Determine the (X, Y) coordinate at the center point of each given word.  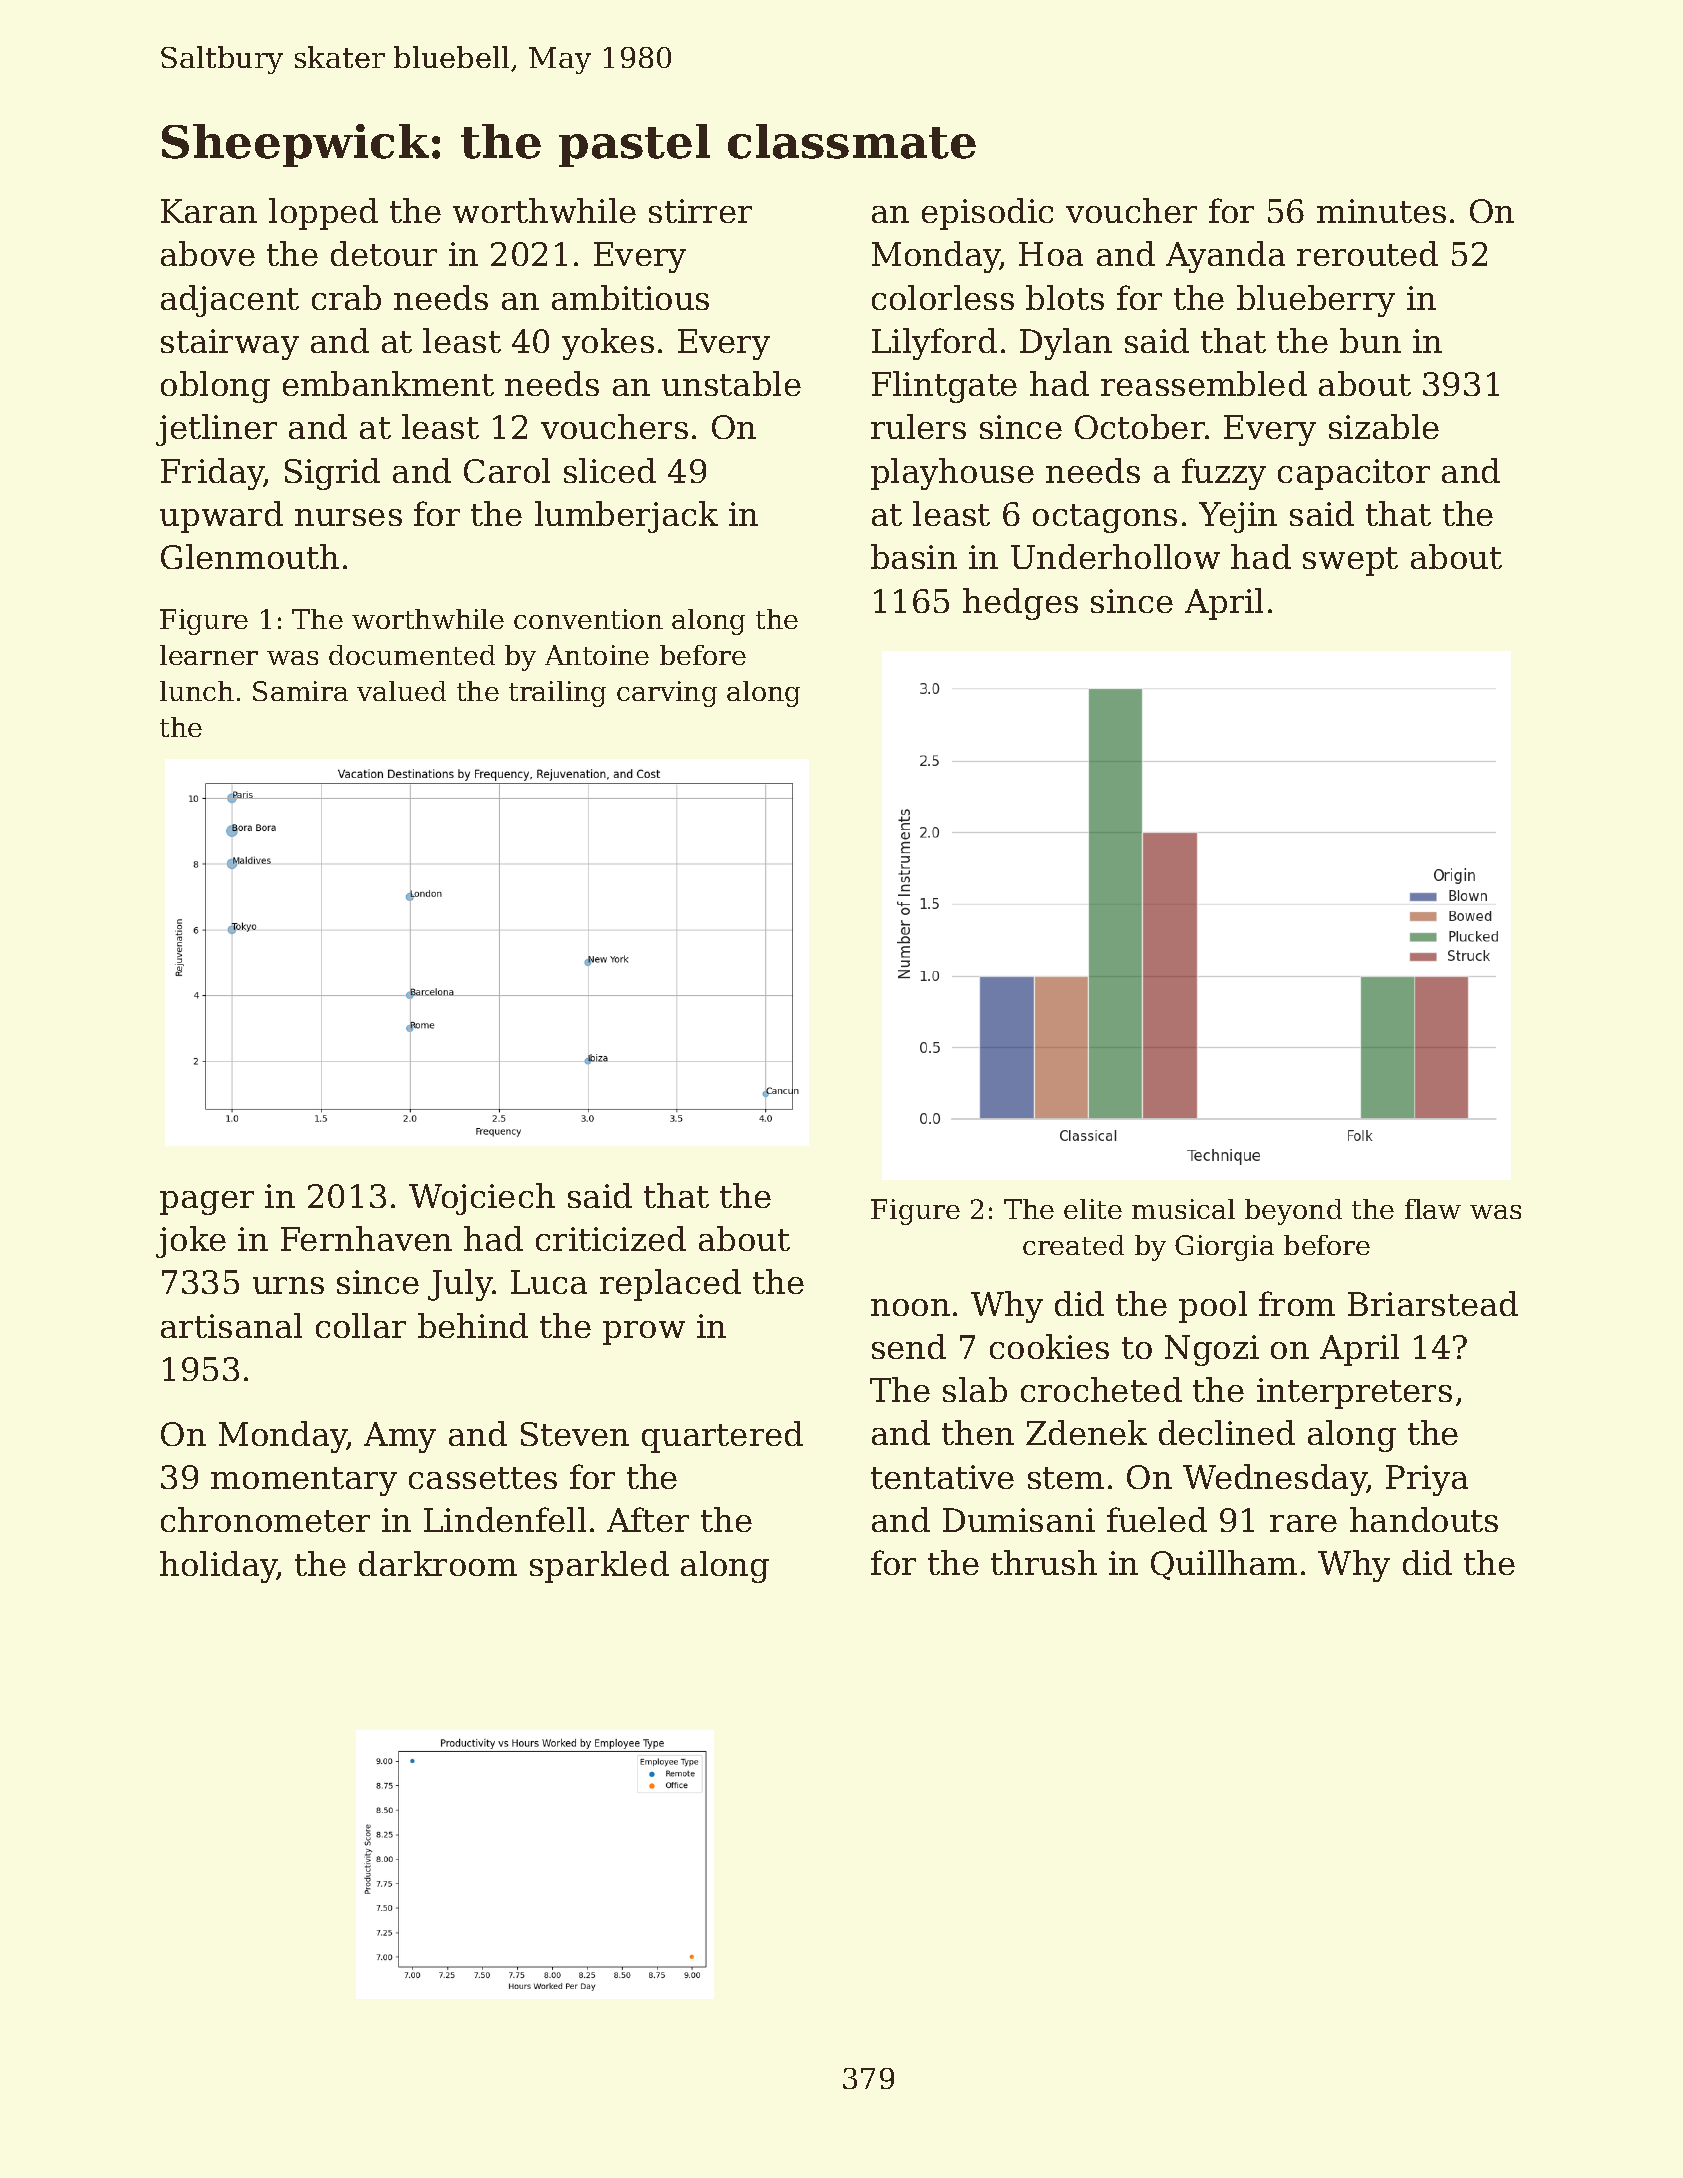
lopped (323, 214)
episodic (987, 214)
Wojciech (482, 1199)
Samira (300, 691)
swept (1350, 561)
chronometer (265, 1519)
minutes (1381, 211)
